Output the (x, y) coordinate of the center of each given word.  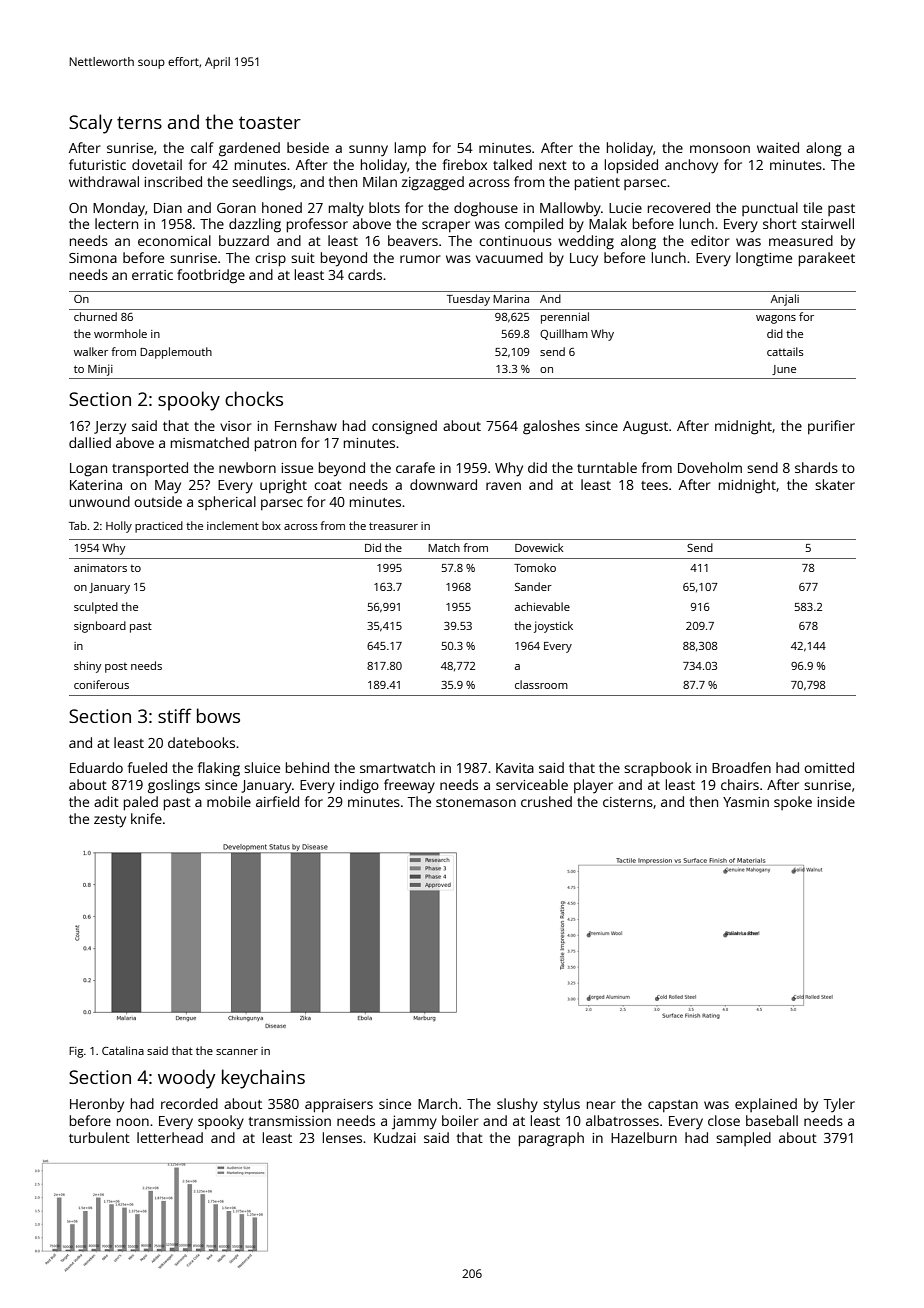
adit (106, 801)
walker (91, 351)
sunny (368, 151)
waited (778, 147)
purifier (831, 427)
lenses (342, 1137)
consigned (404, 427)
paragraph (551, 1139)
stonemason (476, 802)
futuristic (97, 164)
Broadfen (741, 767)
